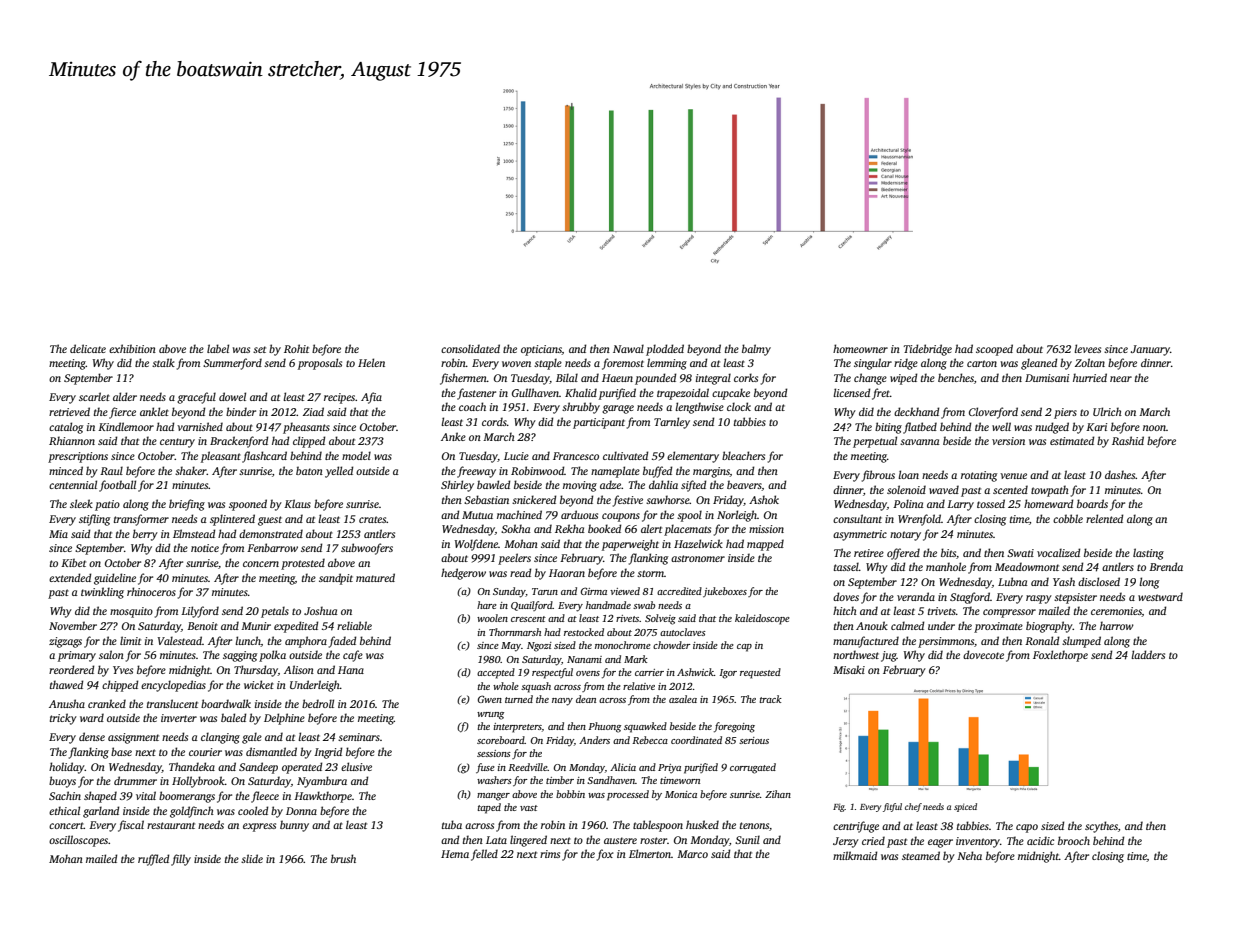  I want to click on football, so click(117, 486).
